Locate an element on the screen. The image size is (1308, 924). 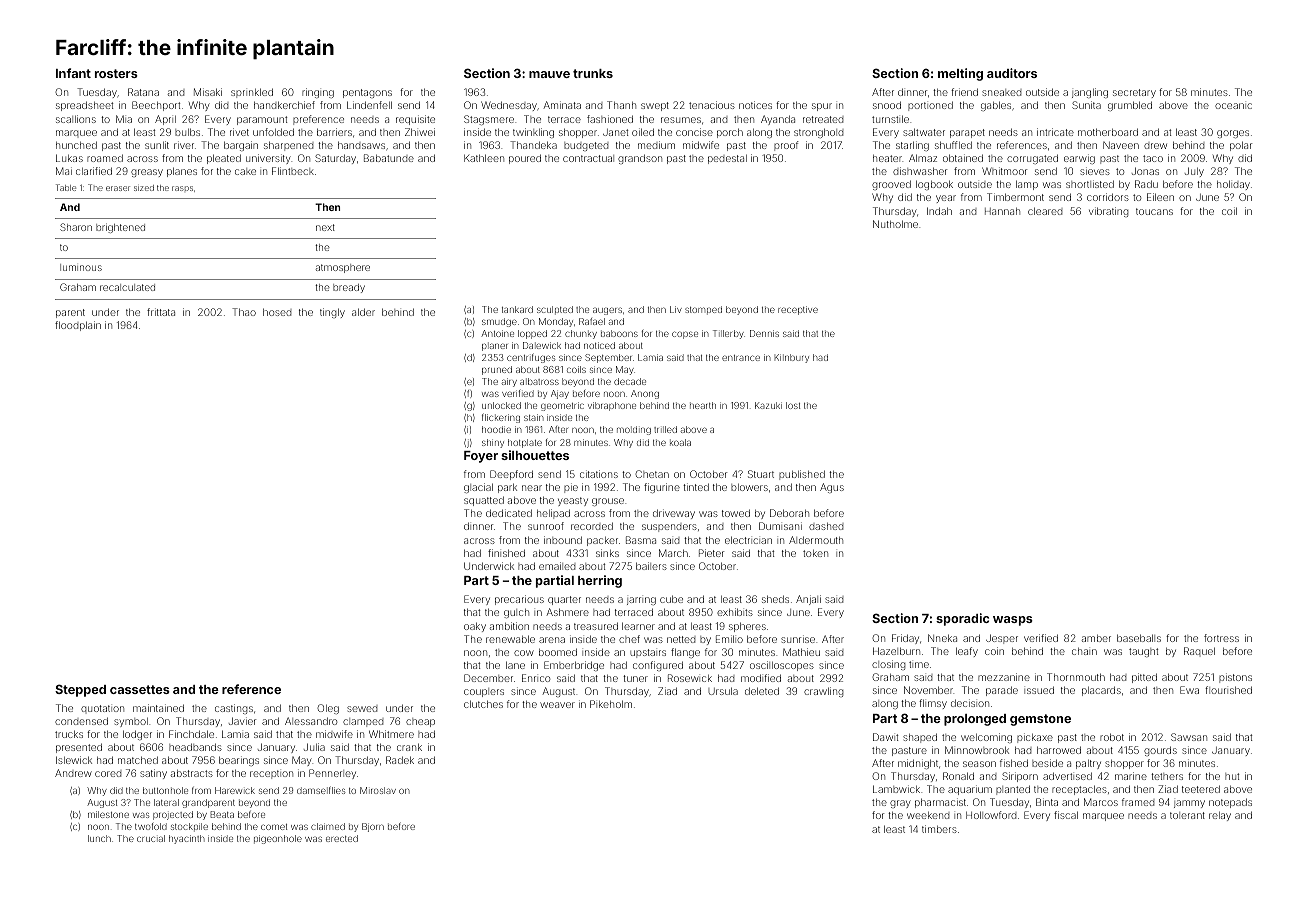
timbers is located at coordinates (939, 829).
